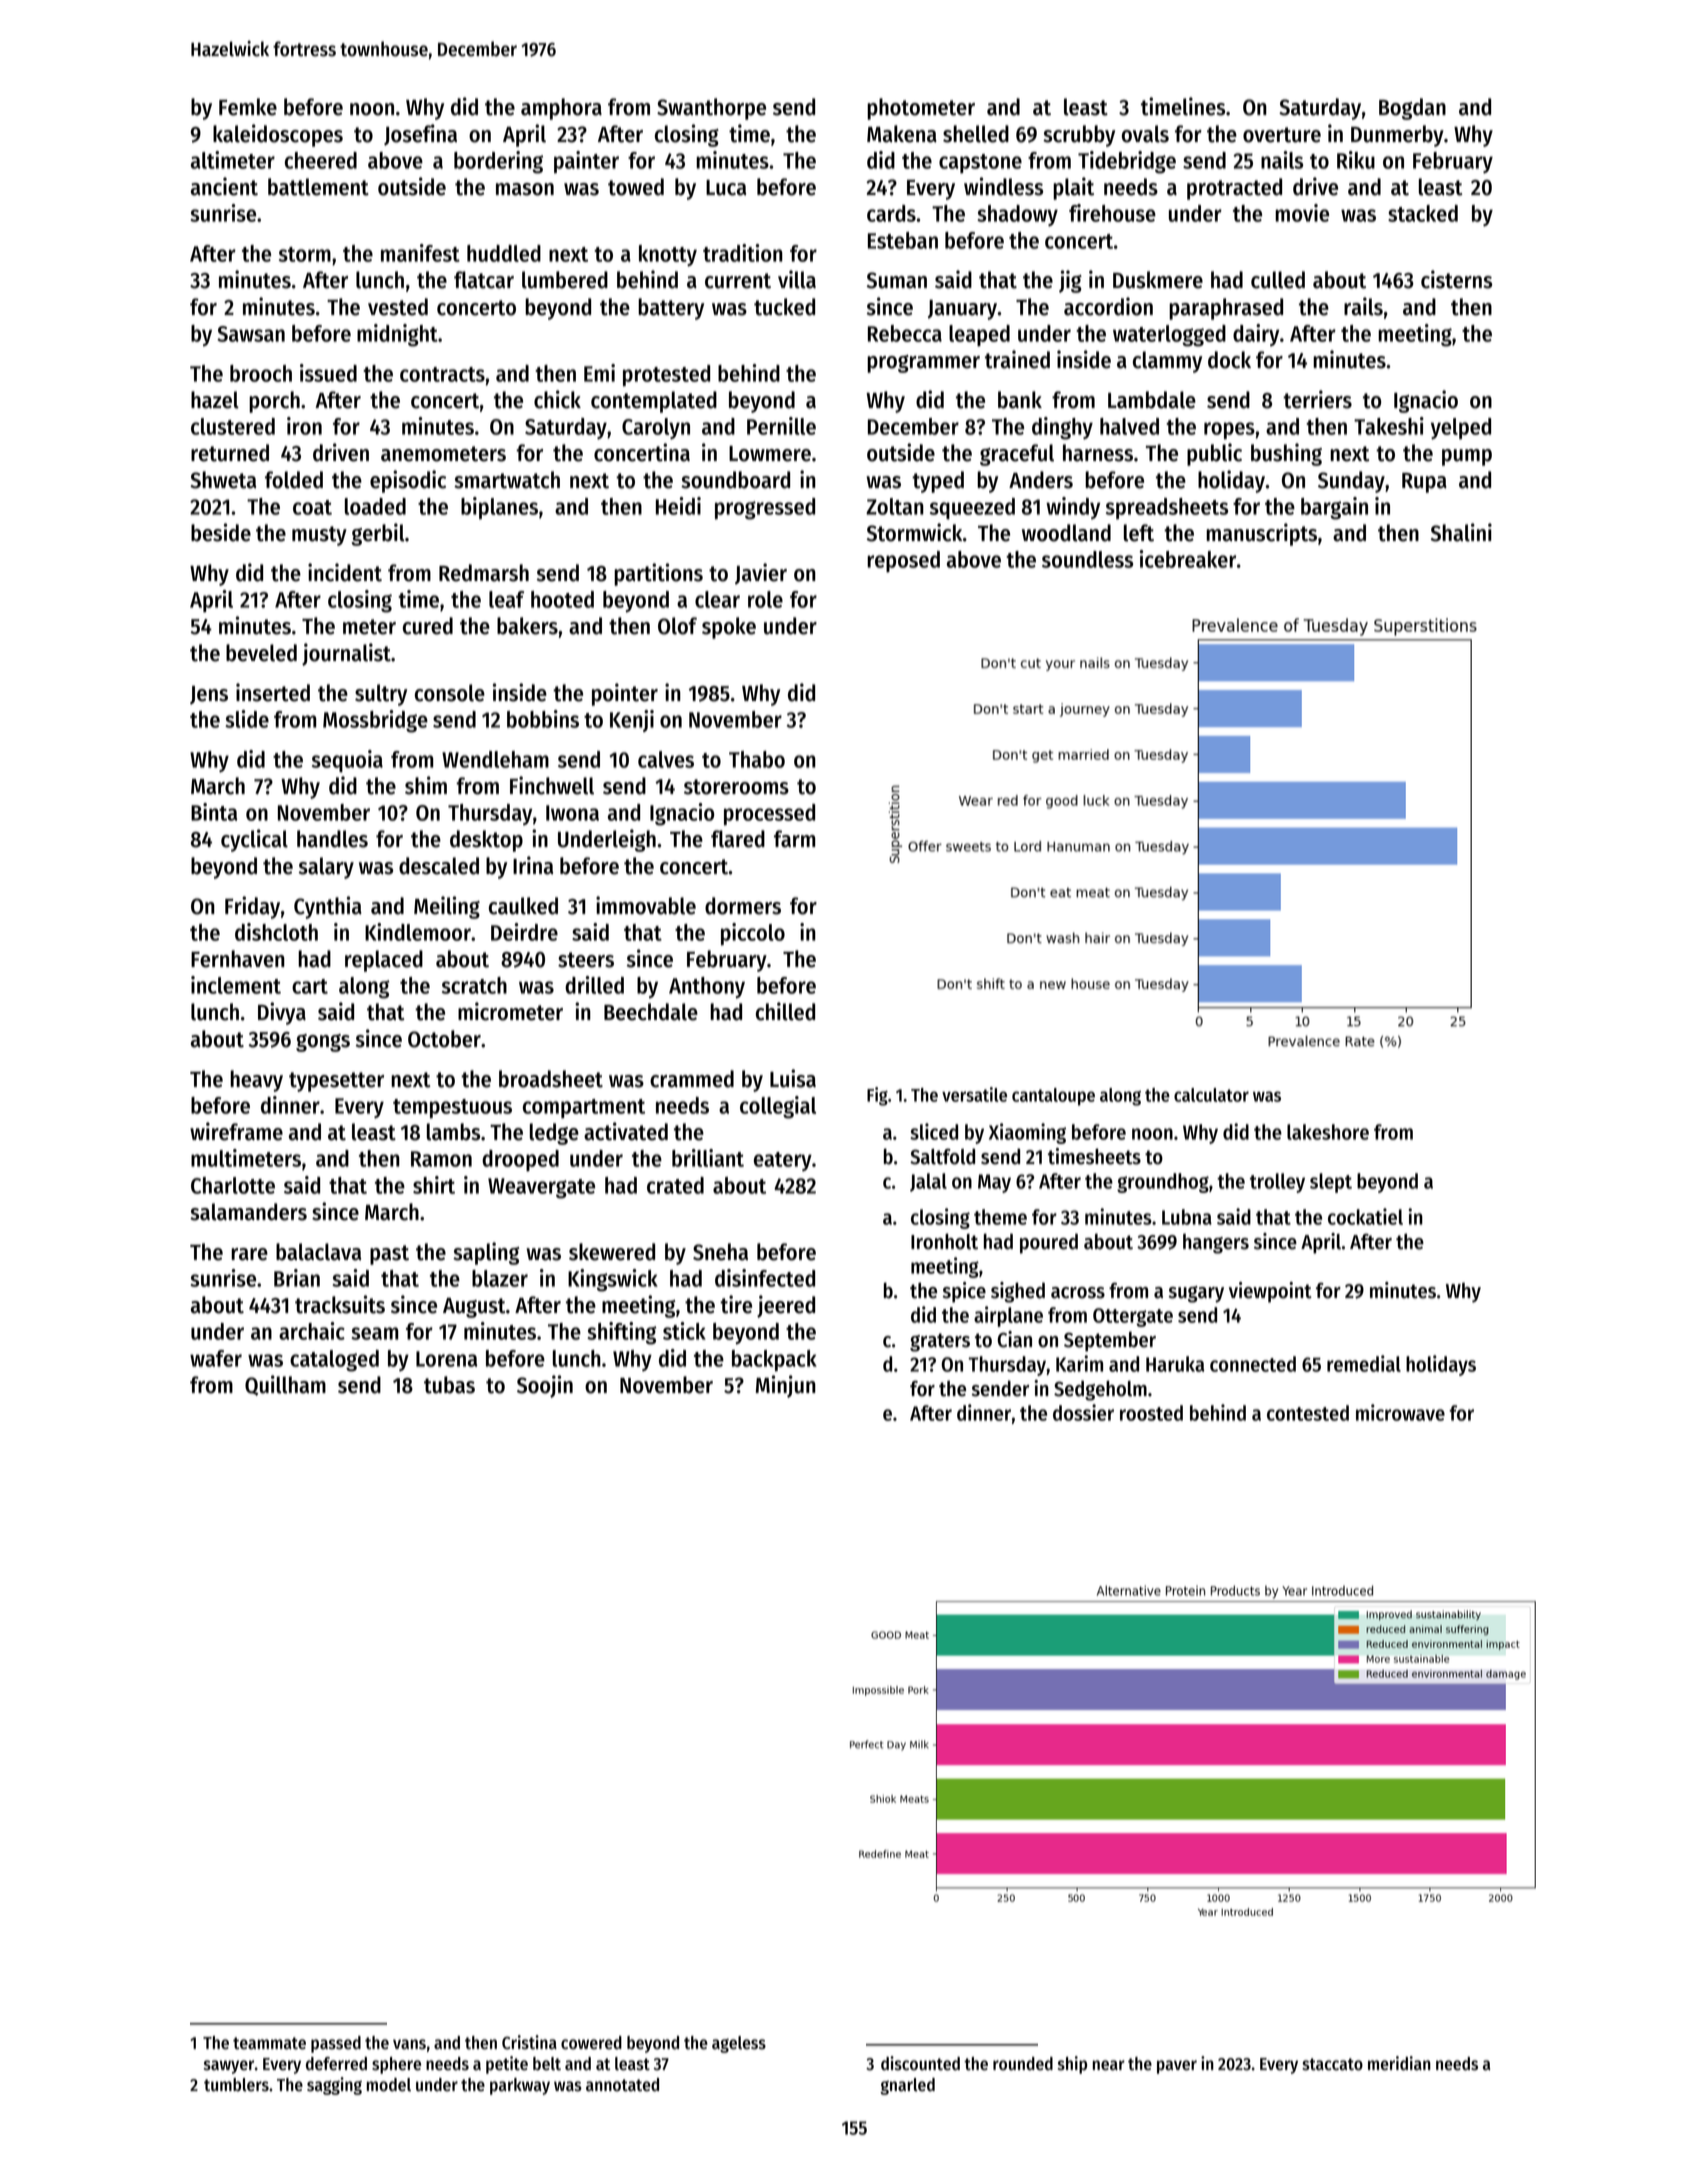 This page has width=1683, height=2178. Describe the element at coordinates (1261, 534) in the page. I see `manuscripts` at that location.
